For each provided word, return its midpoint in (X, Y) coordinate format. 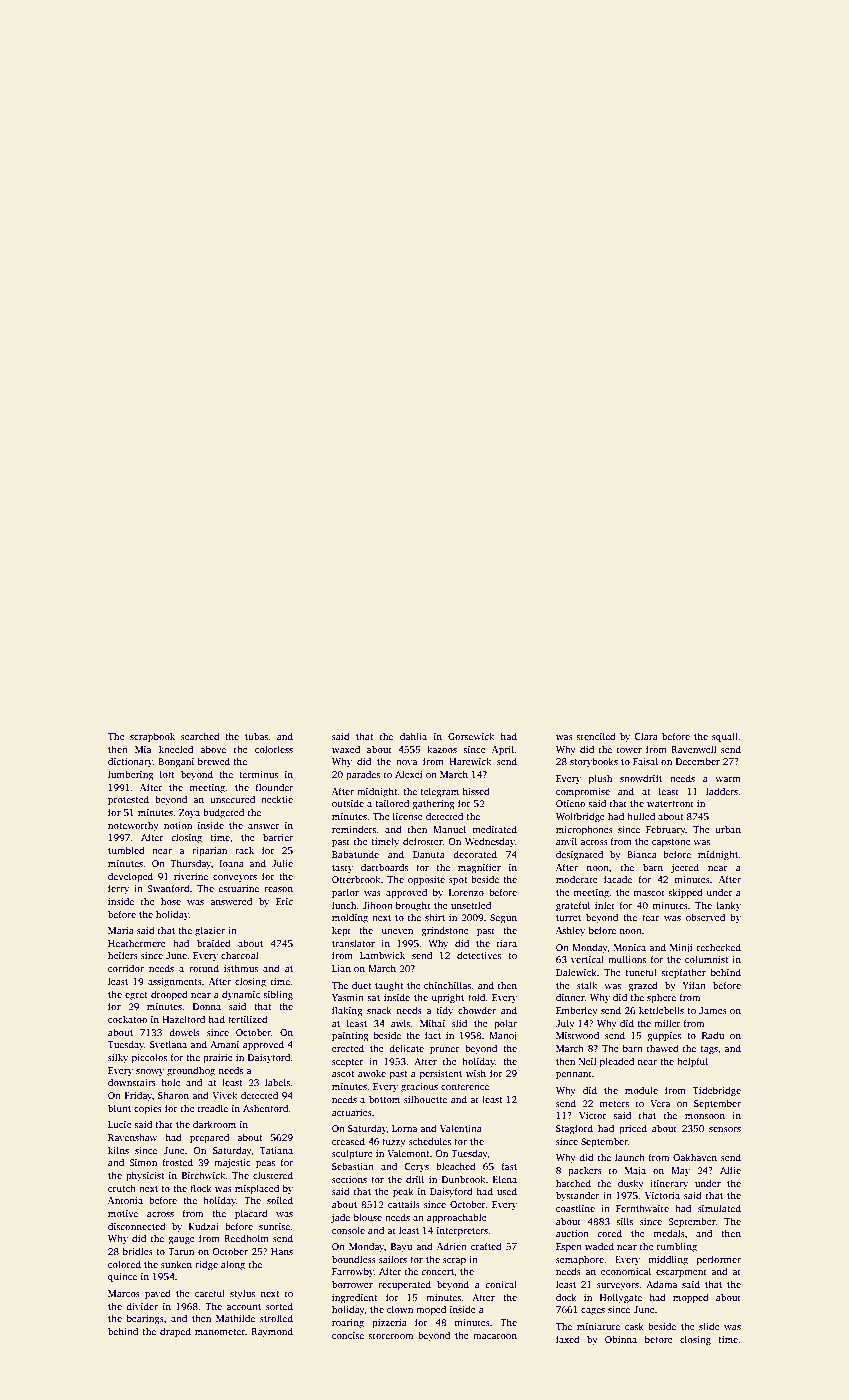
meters (614, 1104)
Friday (138, 1096)
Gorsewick (471, 736)
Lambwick (382, 955)
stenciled (596, 736)
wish (476, 1073)
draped (175, 1332)
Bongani (176, 763)
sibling (278, 995)
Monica (630, 947)
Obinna (621, 1339)
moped (431, 1310)
